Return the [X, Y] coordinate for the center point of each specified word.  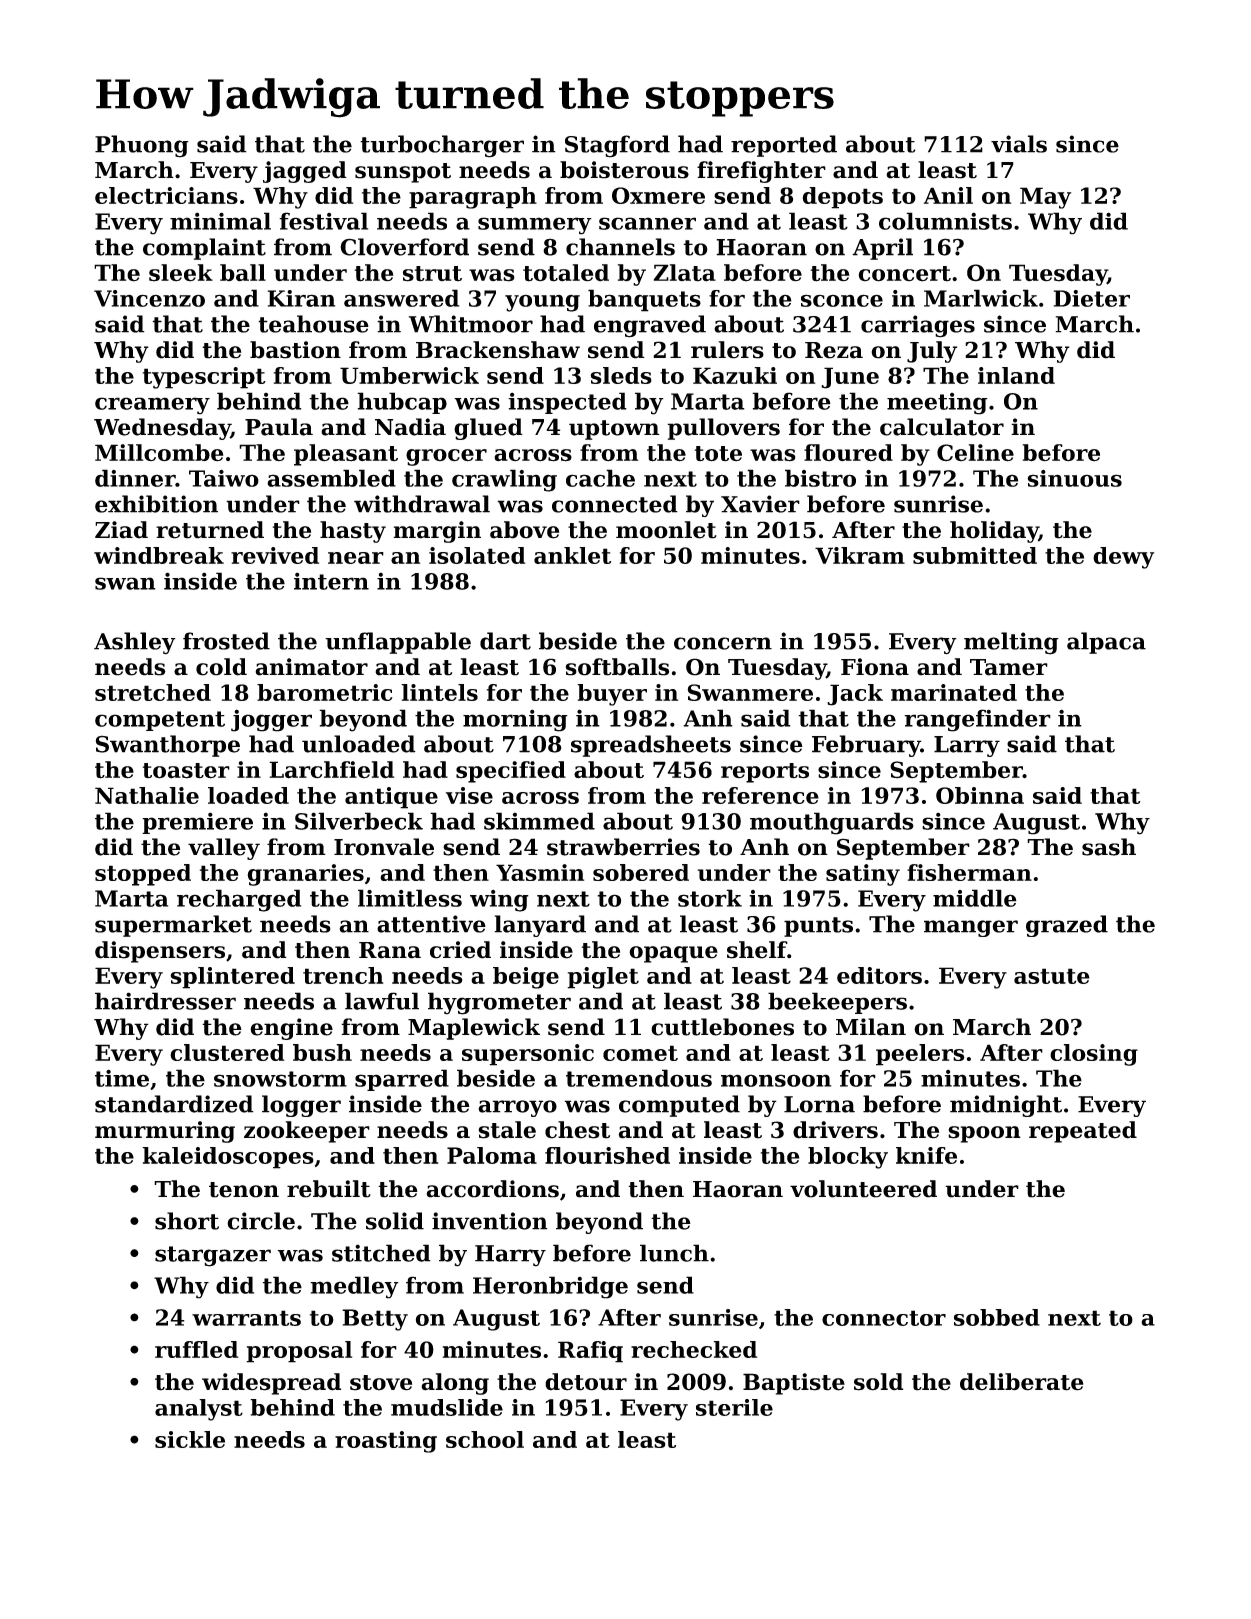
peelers [920, 1055]
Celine [975, 453]
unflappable [398, 643]
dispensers [160, 952]
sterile [734, 1407]
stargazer [213, 1256]
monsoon [776, 1080]
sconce [842, 300]
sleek [181, 273]
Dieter [1092, 298]
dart [505, 641]
